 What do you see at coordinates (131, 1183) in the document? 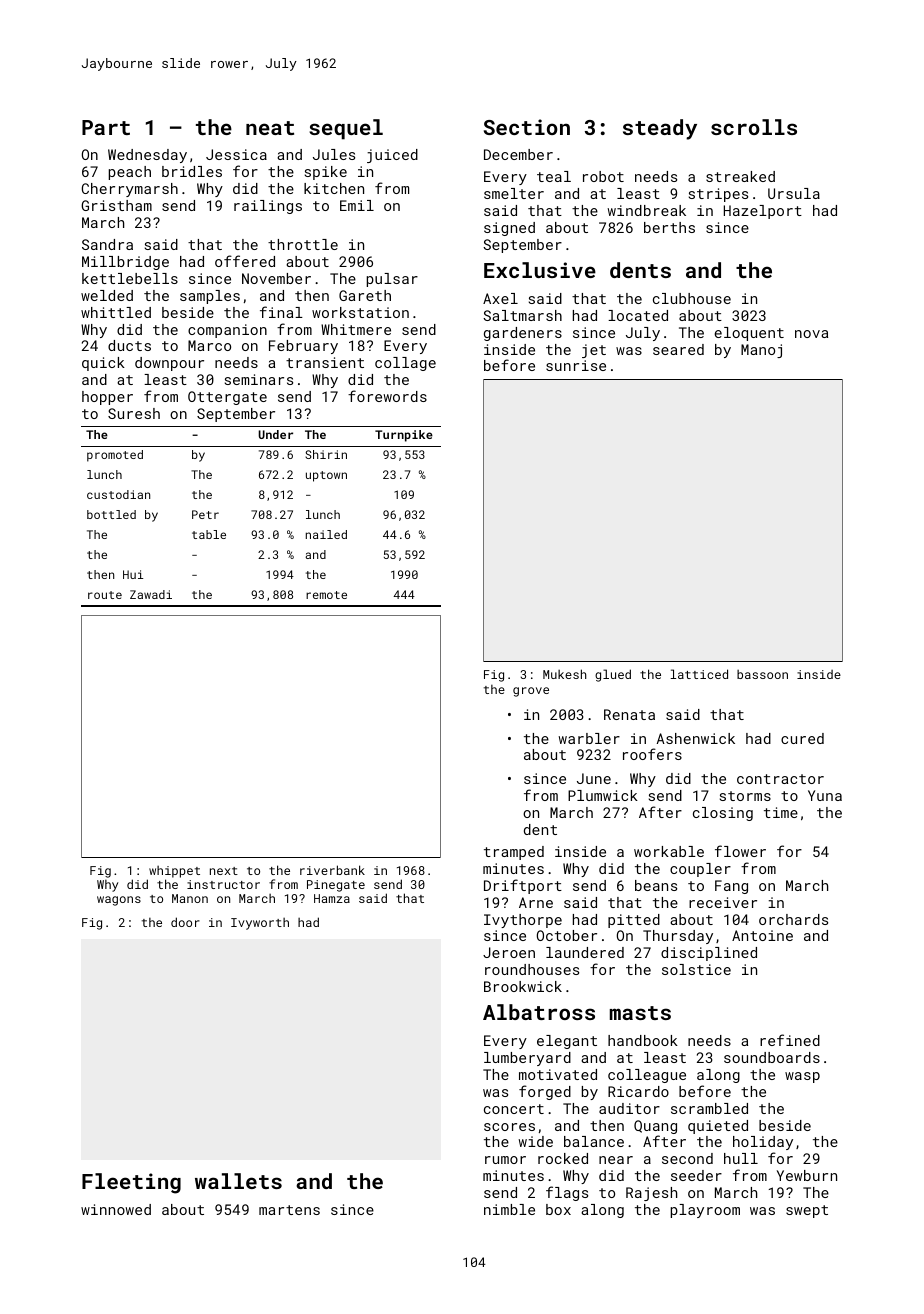
I see `Fleeting` at bounding box center [131, 1183].
